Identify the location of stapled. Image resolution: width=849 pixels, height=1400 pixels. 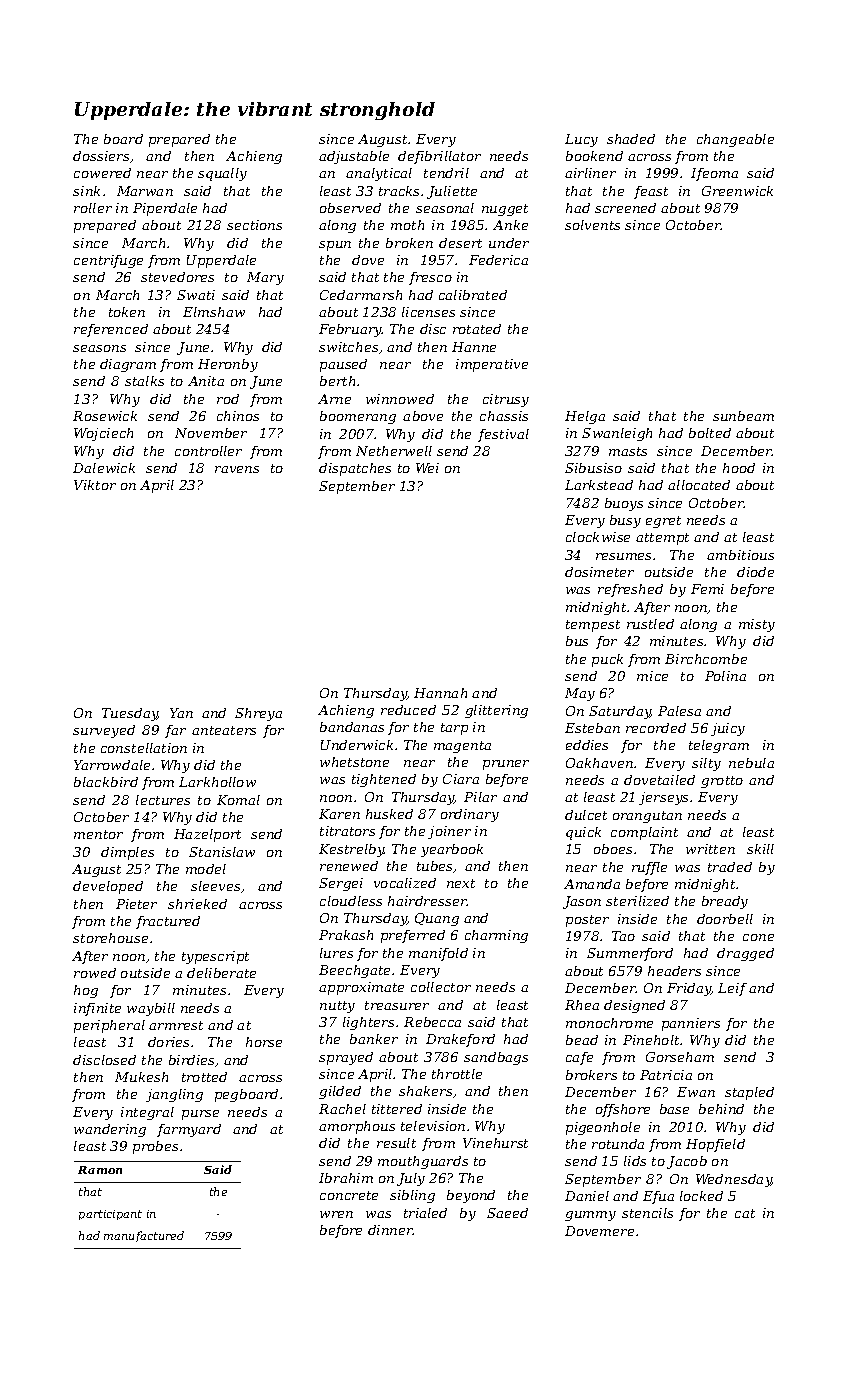
(749, 1093).
